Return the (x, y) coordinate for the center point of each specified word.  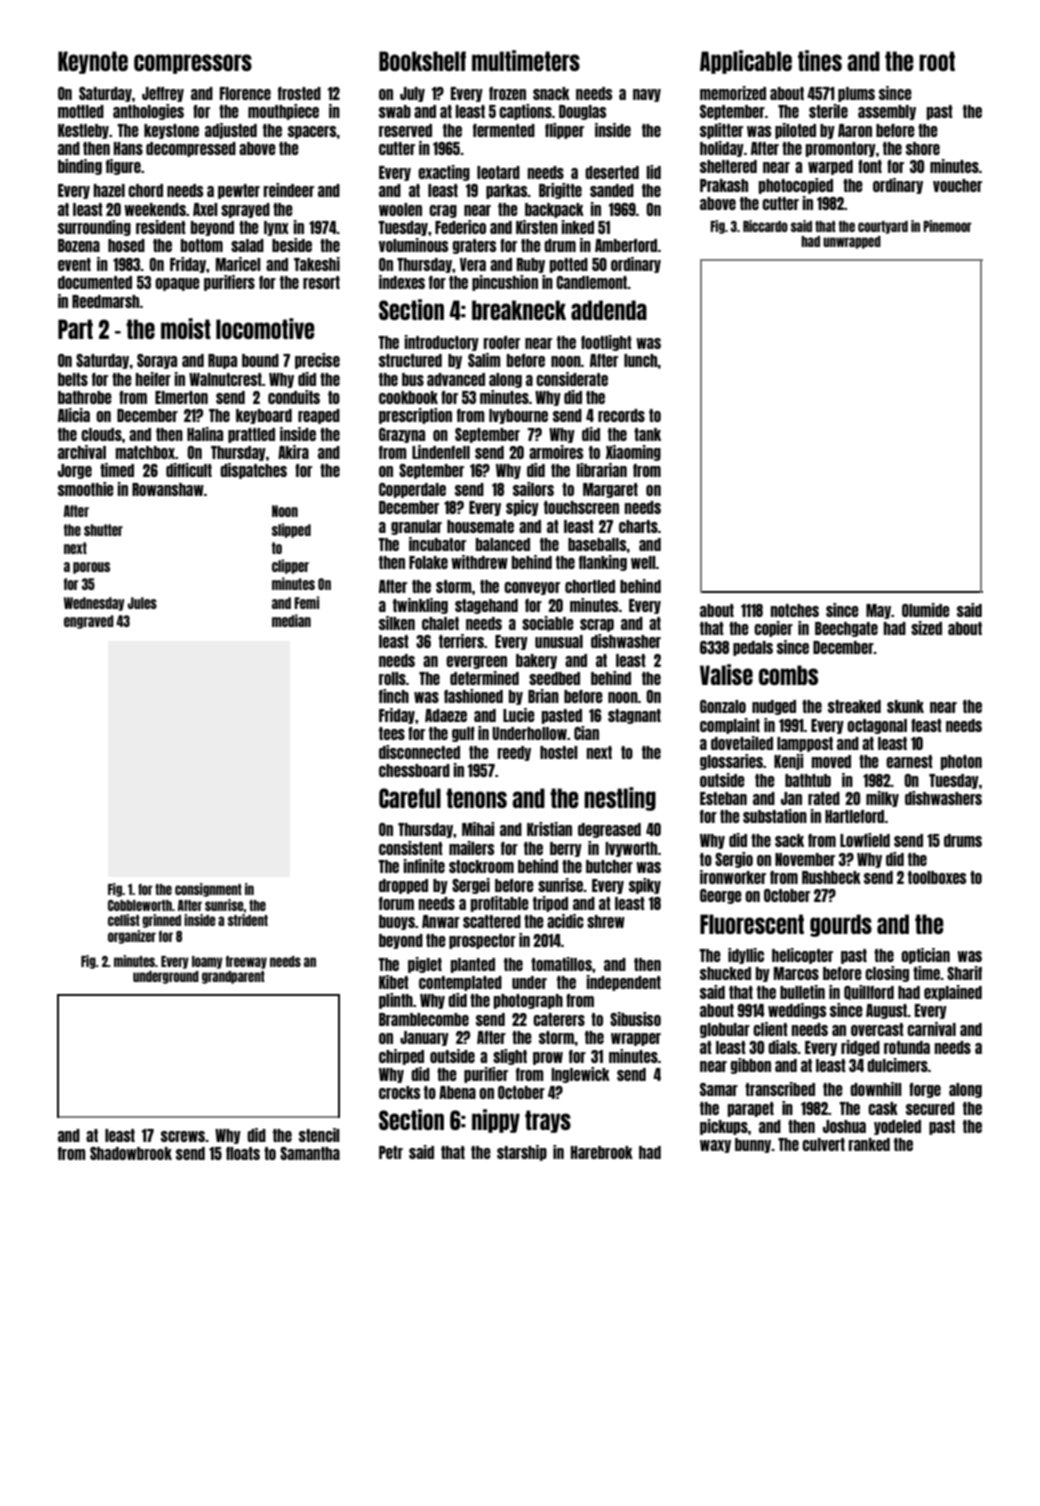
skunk (905, 706)
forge (925, 1090)
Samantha (310, 1153)
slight (510, 1057)
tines (820, 60)
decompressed (191, 149)
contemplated (460, 983)
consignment (208, 890)
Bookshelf (422, 61)
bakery (536, 661)
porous (91, 568)
